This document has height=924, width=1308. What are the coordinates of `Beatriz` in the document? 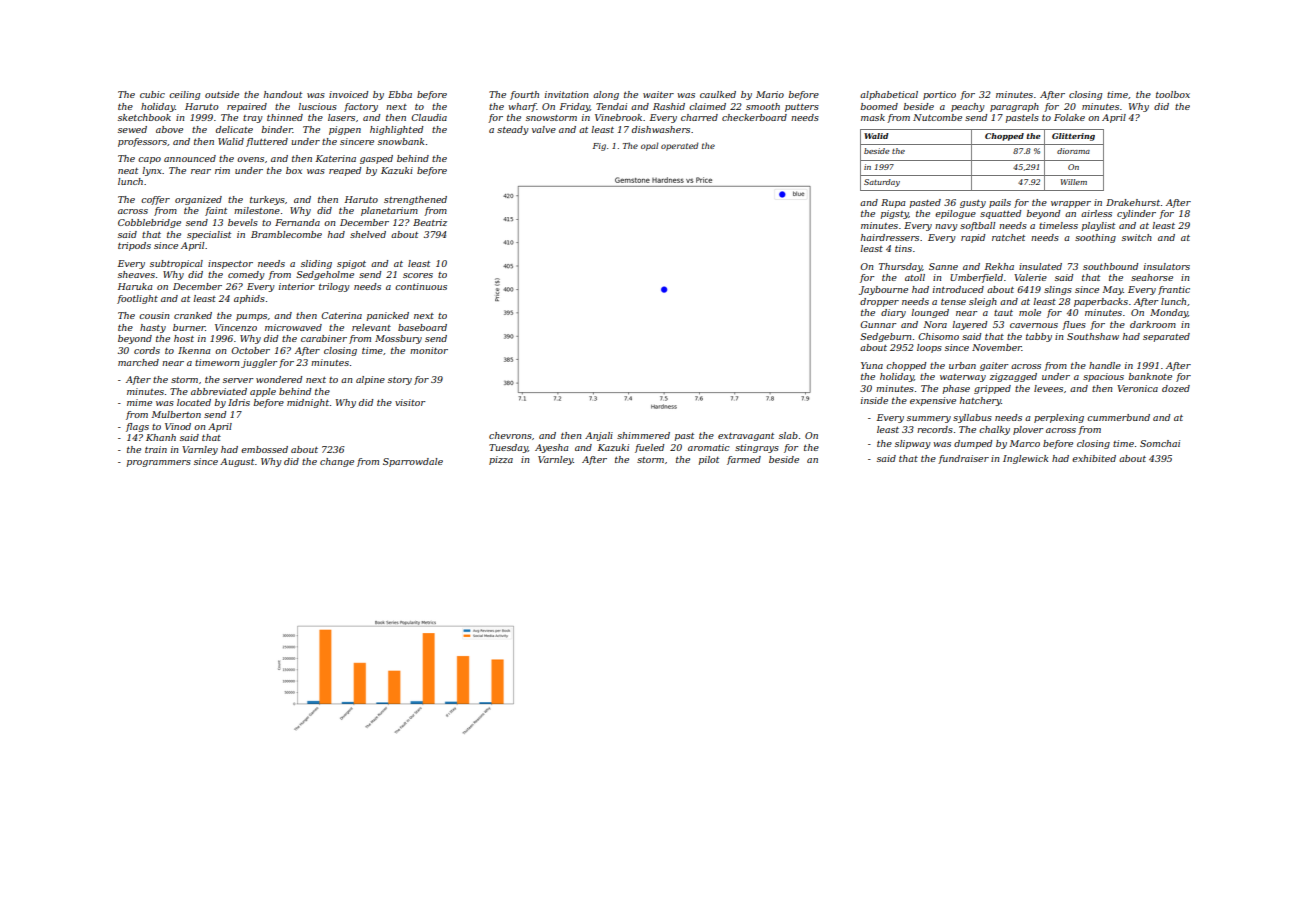 It's located at (430, 222).
